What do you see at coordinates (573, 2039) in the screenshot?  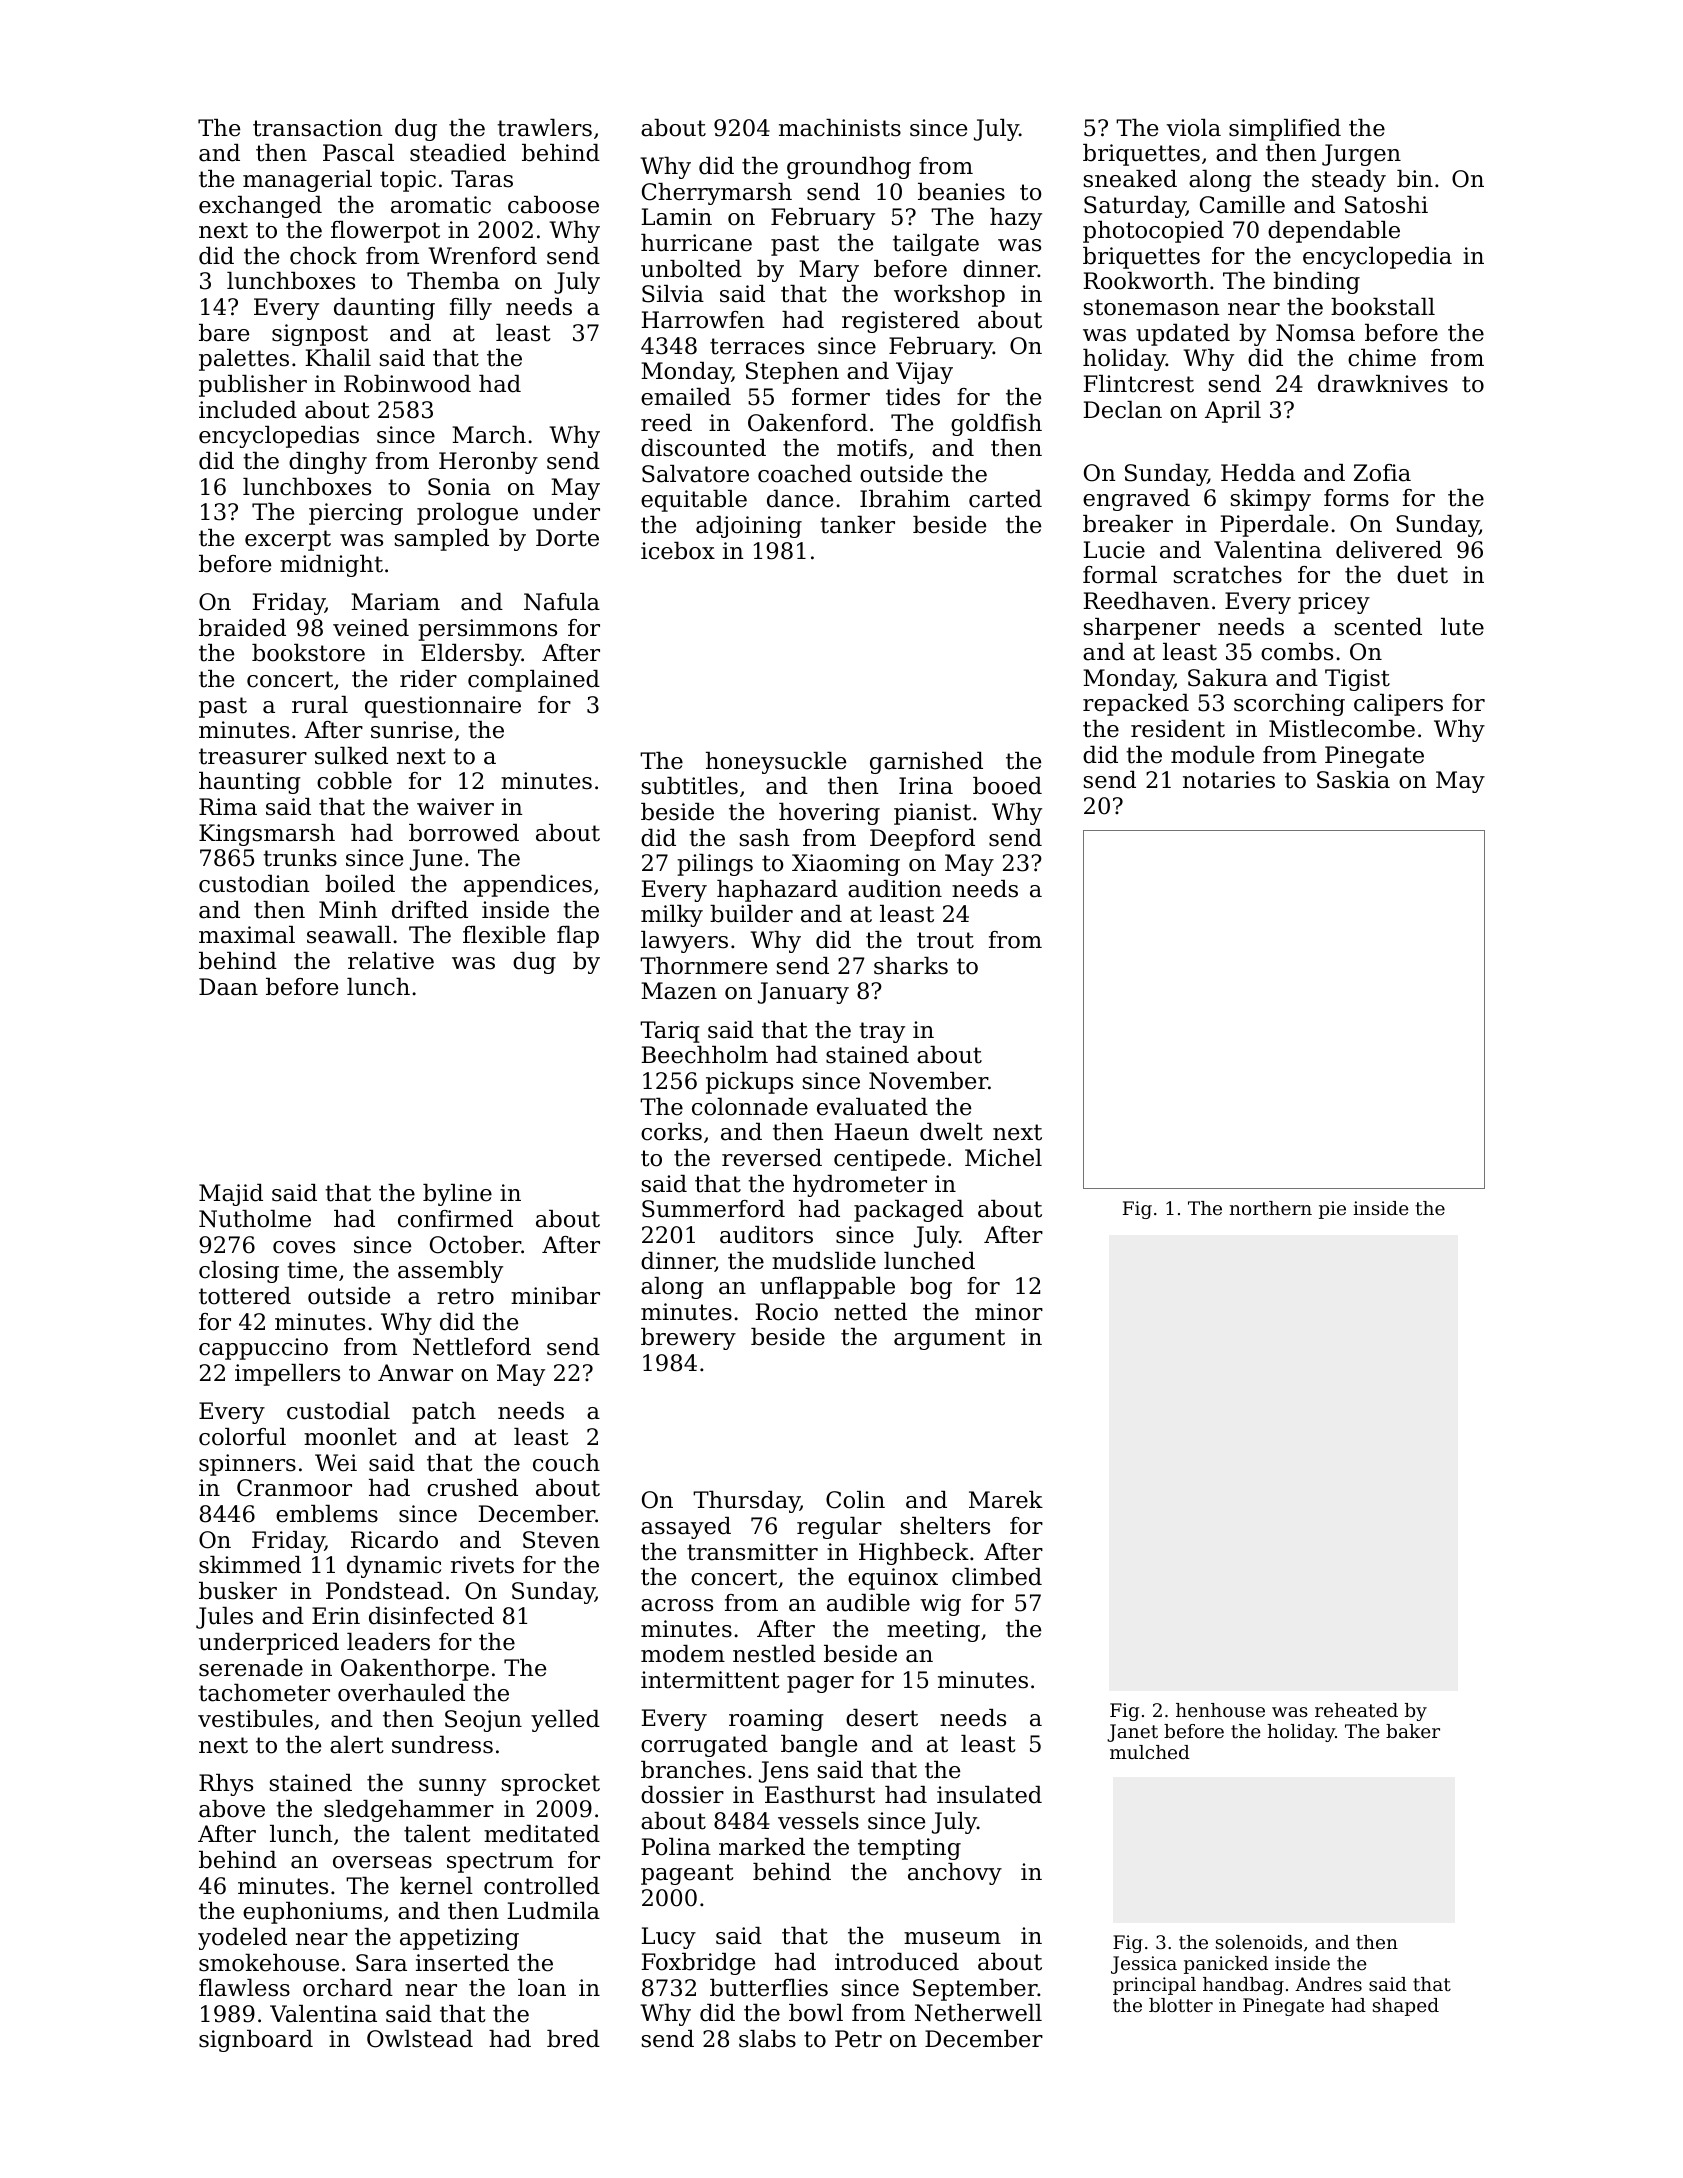 I see `bred` at bounding box center [573, 2039].
